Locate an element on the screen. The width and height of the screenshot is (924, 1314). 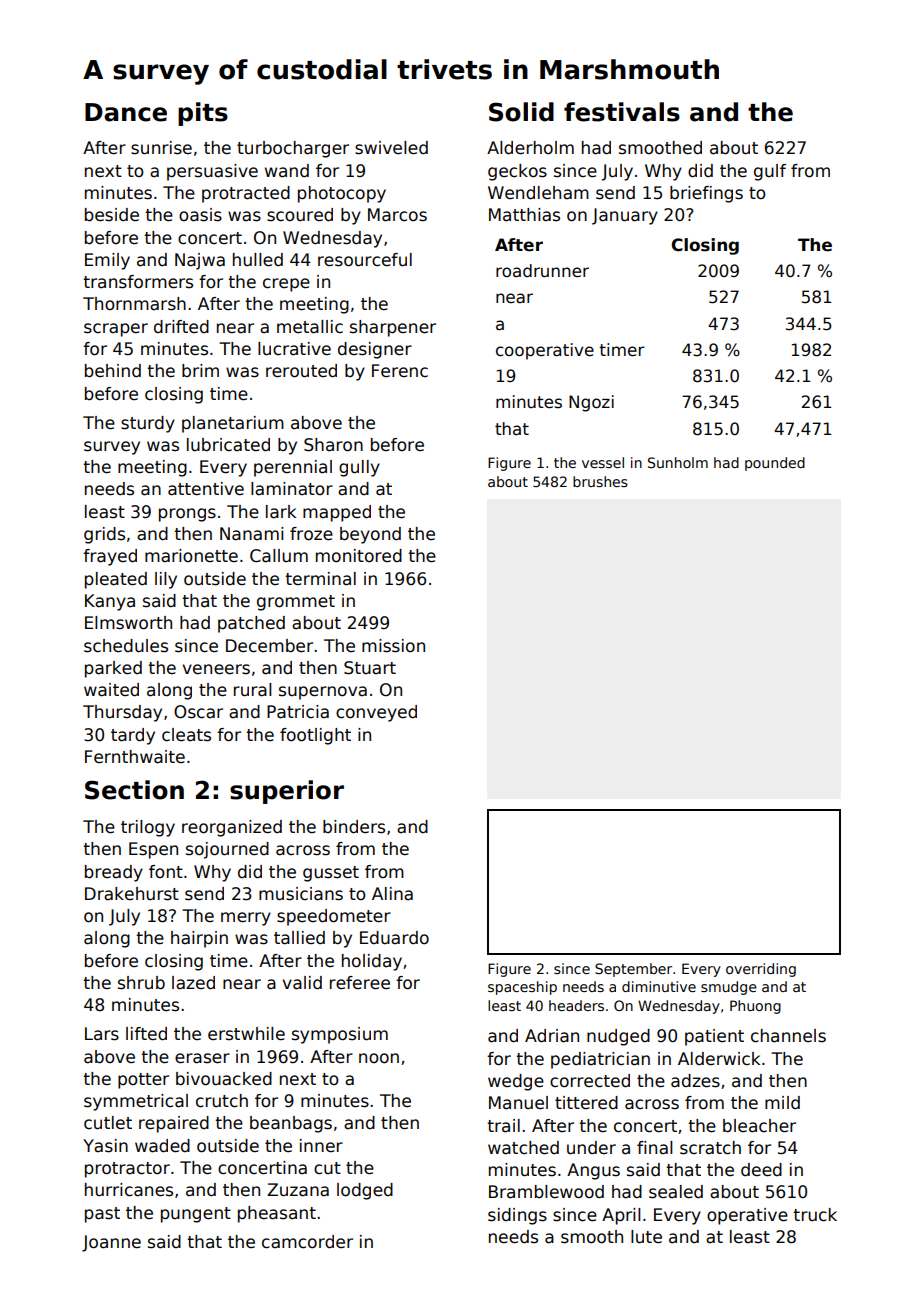
camcorder is located at coordinates (307, 1242).
